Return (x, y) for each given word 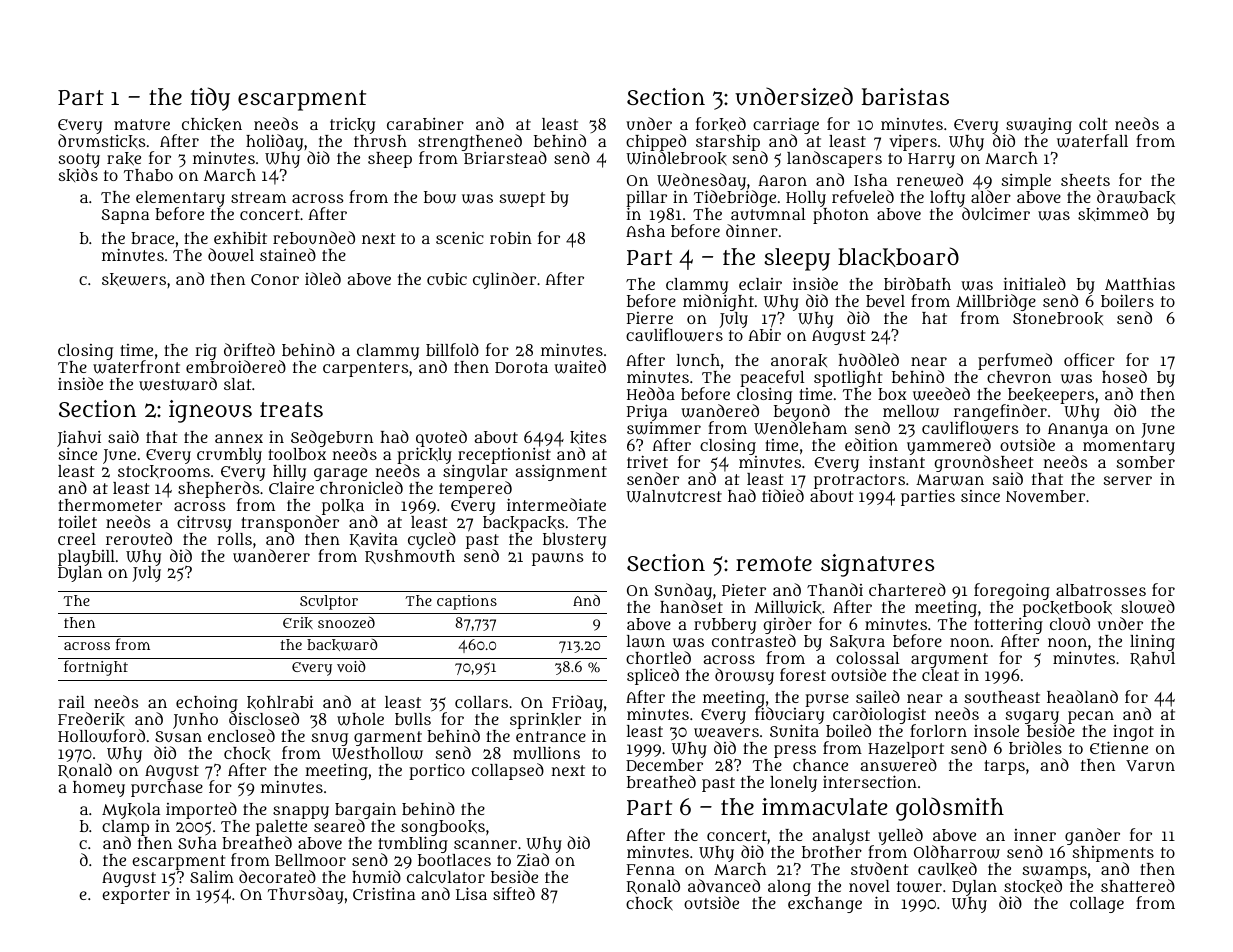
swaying (1039, 126)
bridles (1035, 747)
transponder (290, 523)
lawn (646, 641)
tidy (210, 99)
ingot (1133, 733)
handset (691, 607)
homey (99, 789)
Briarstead (505, 158)
